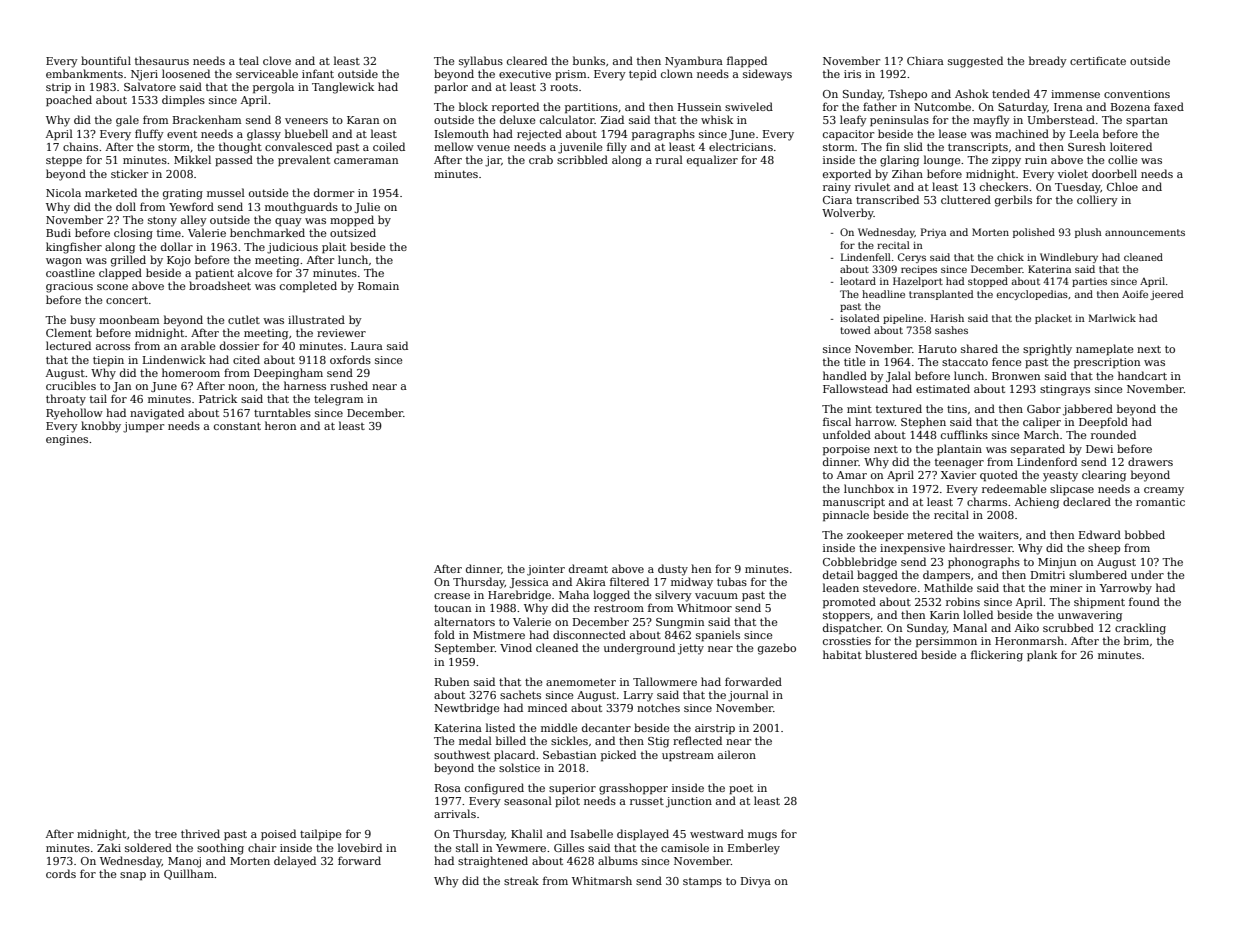  What do you see at coordinates (611, 596) in the page?
I see `logged` at bounding box center [611, 596].
